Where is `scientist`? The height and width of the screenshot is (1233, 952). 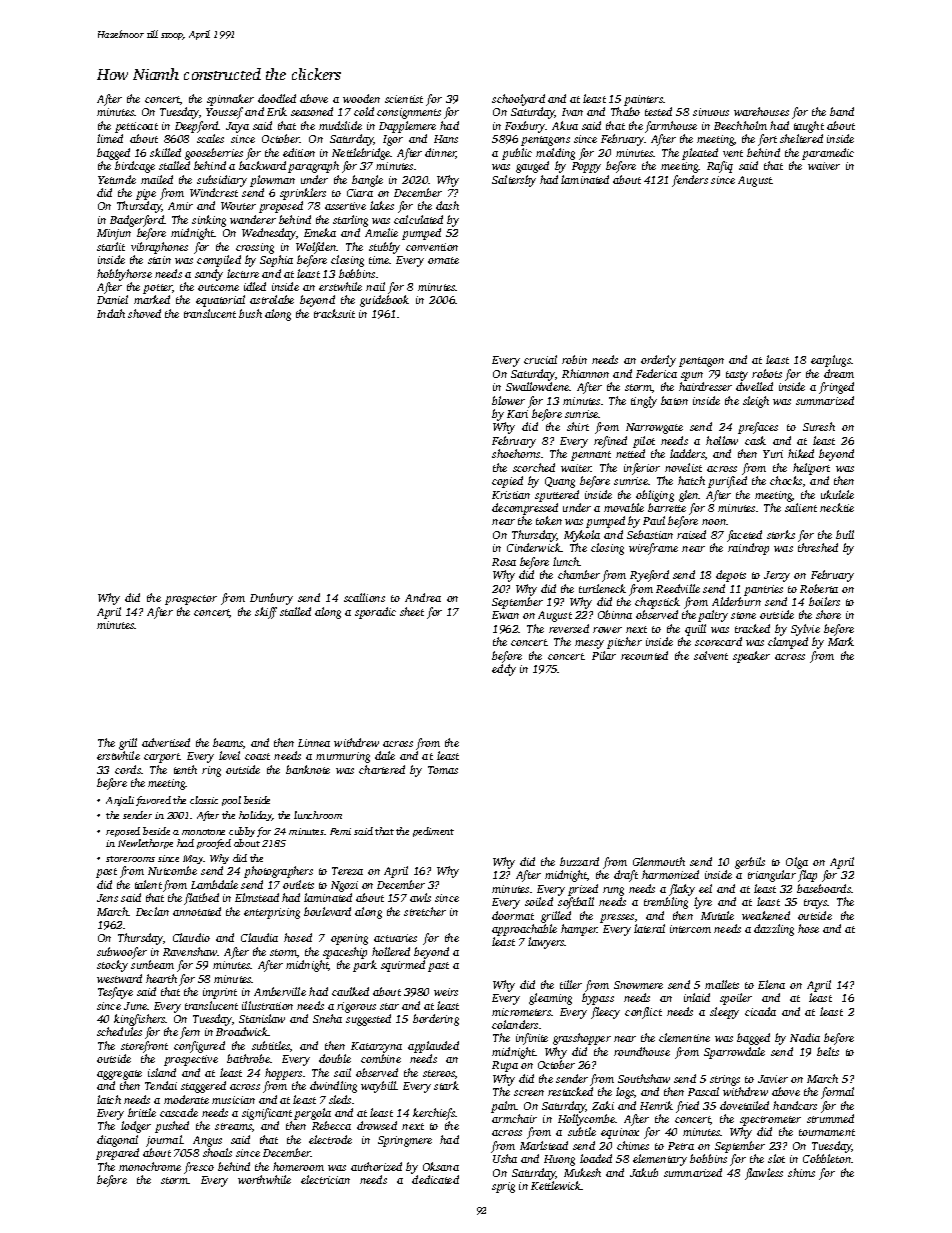 scientist is located at coordinates (404, 99).
